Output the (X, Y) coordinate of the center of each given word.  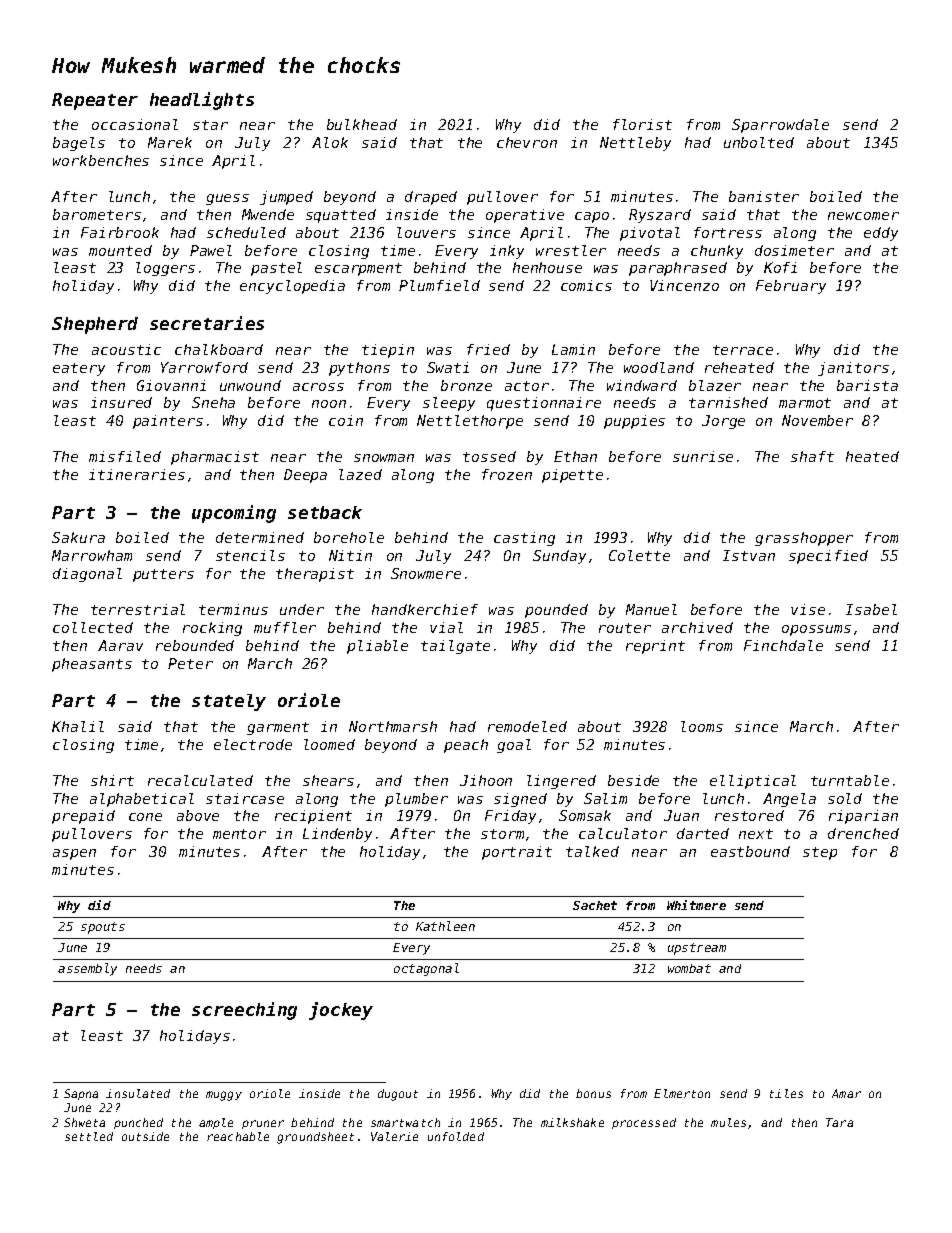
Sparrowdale (780, 126)
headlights (202, 101)
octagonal (426, 969)
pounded (556, 611)
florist (642, 124)
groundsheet (315, 1138)
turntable (850, 780)
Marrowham (92, 555)
